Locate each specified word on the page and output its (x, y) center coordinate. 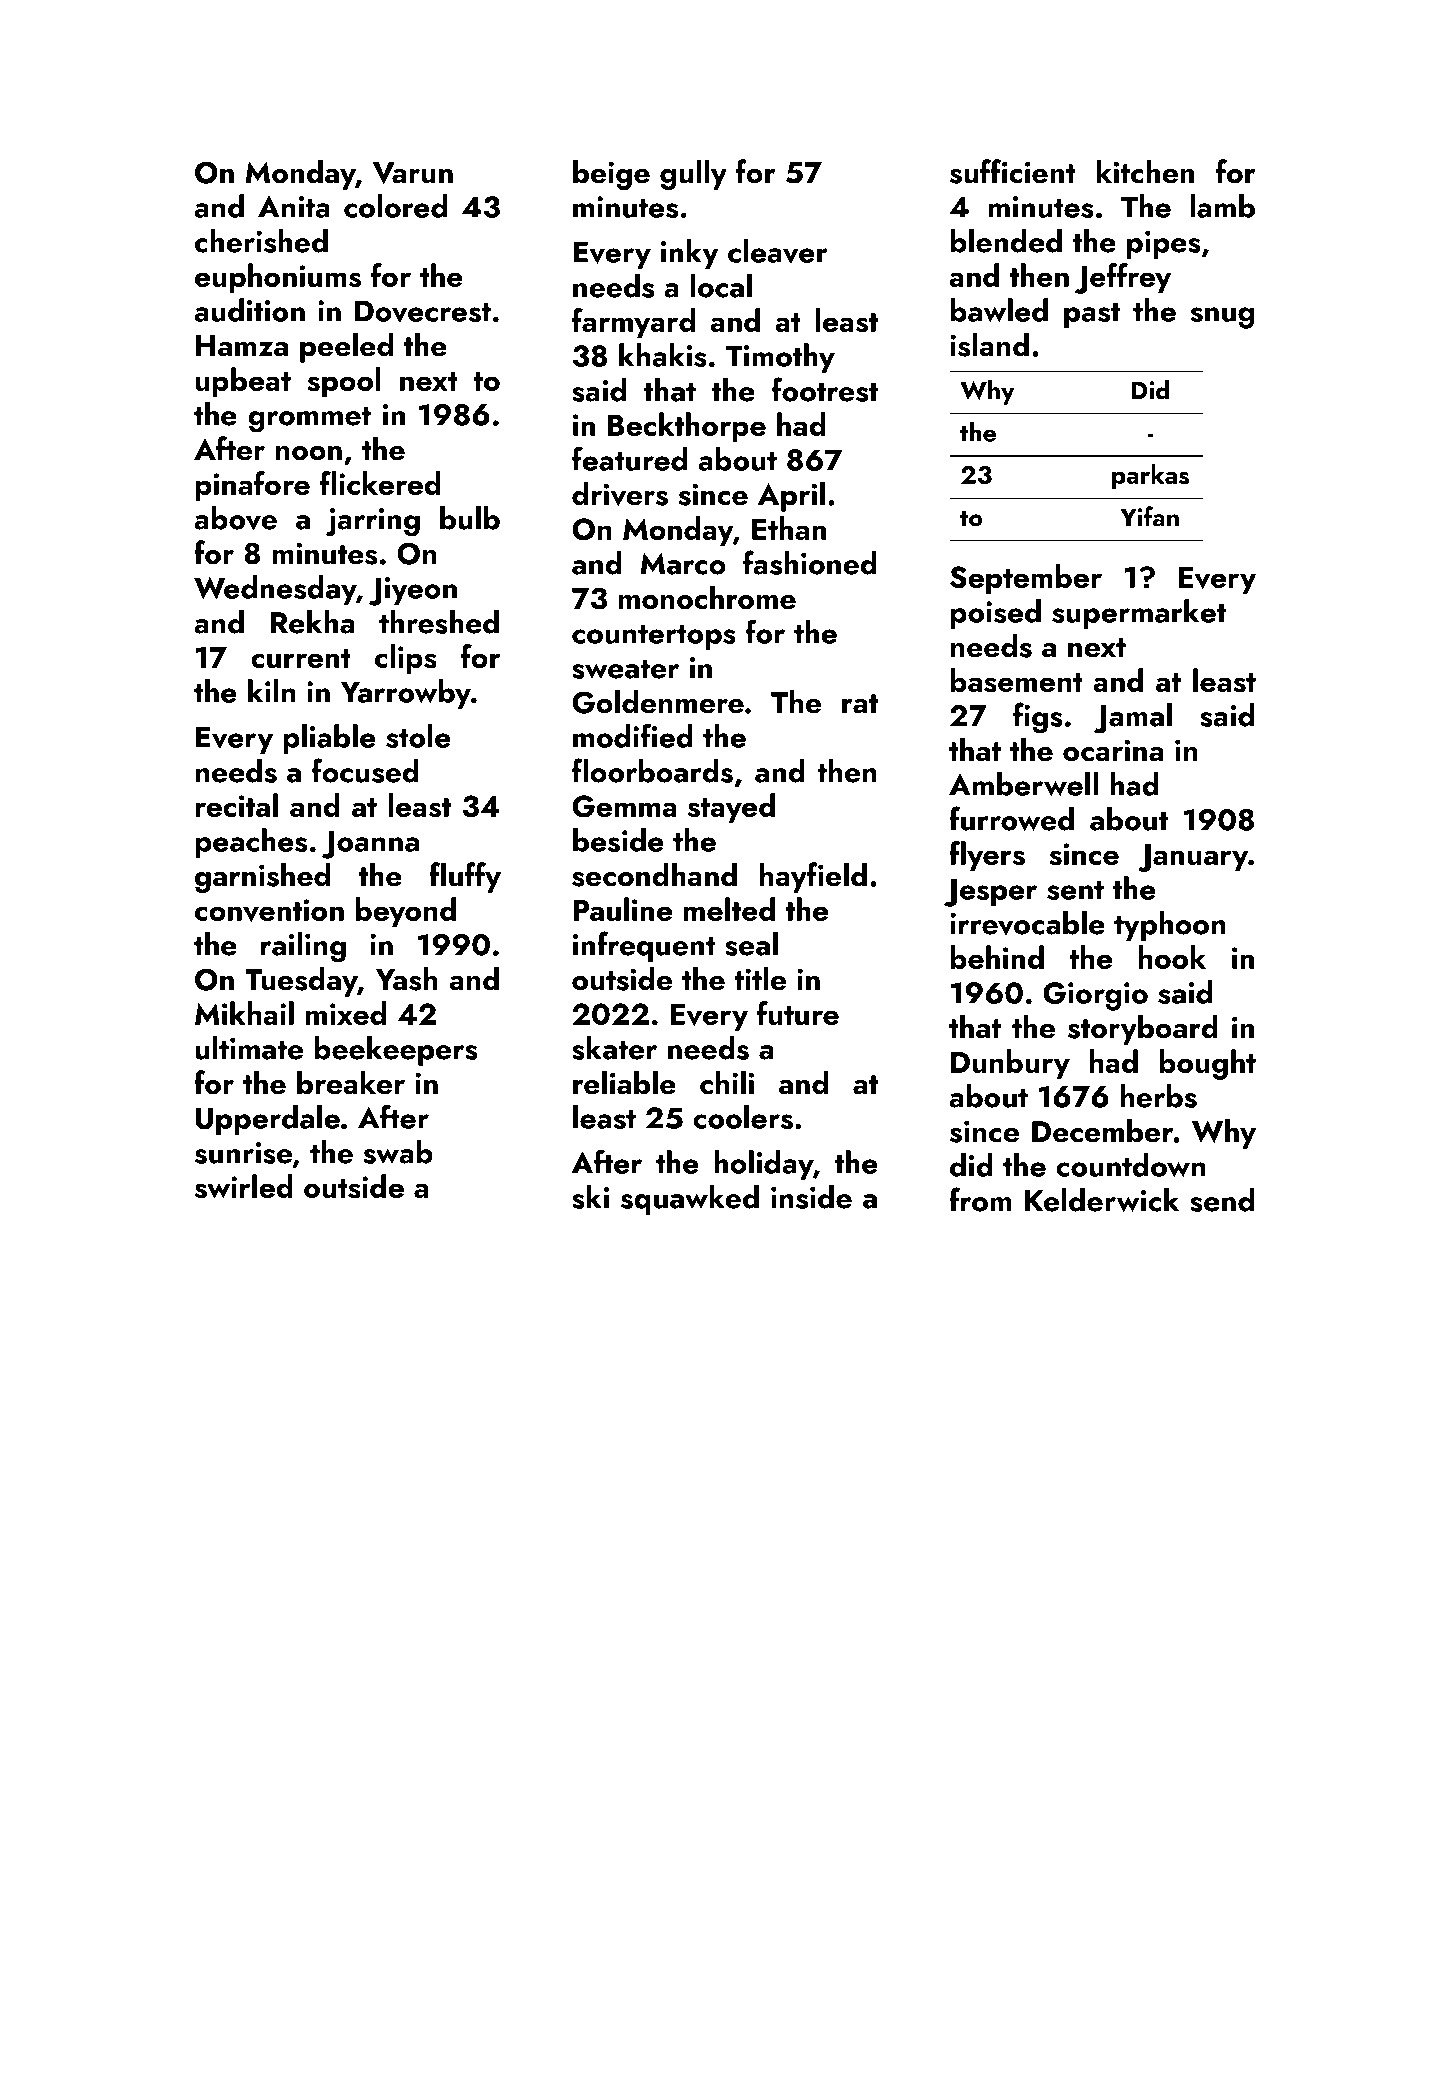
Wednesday (275, 590)
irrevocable (1027, 923)
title (760, 978)
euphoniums (278, 278)
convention (269, 910)
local (721, 286)
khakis (663, 355)
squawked (690, 1200)
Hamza (242, 346)
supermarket (1139, 614)
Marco (683, 564)
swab (398, 1152)
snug (1222, 318)
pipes (1164, 245)
